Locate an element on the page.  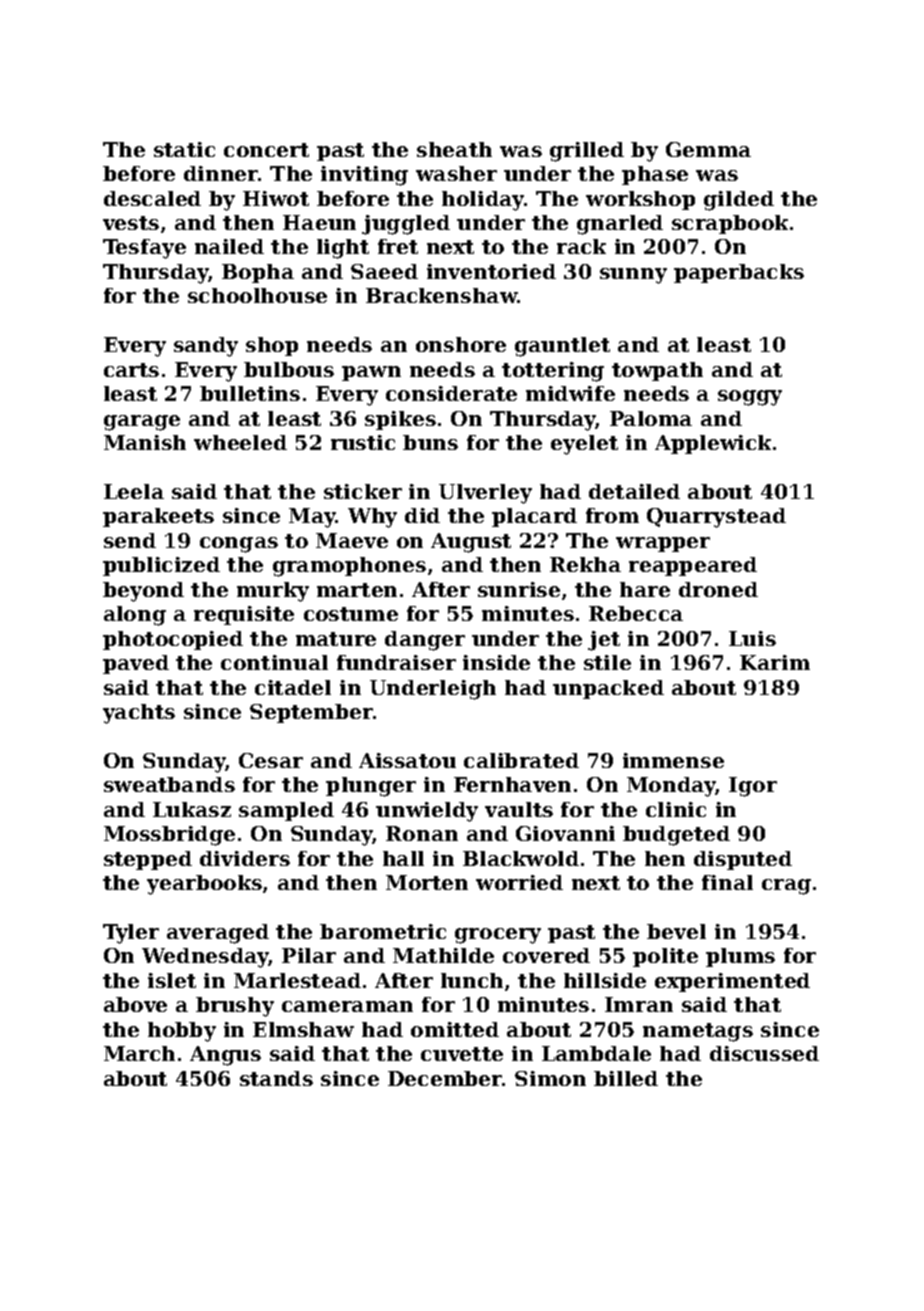
calibrated is located at coordinates (521, 760).
